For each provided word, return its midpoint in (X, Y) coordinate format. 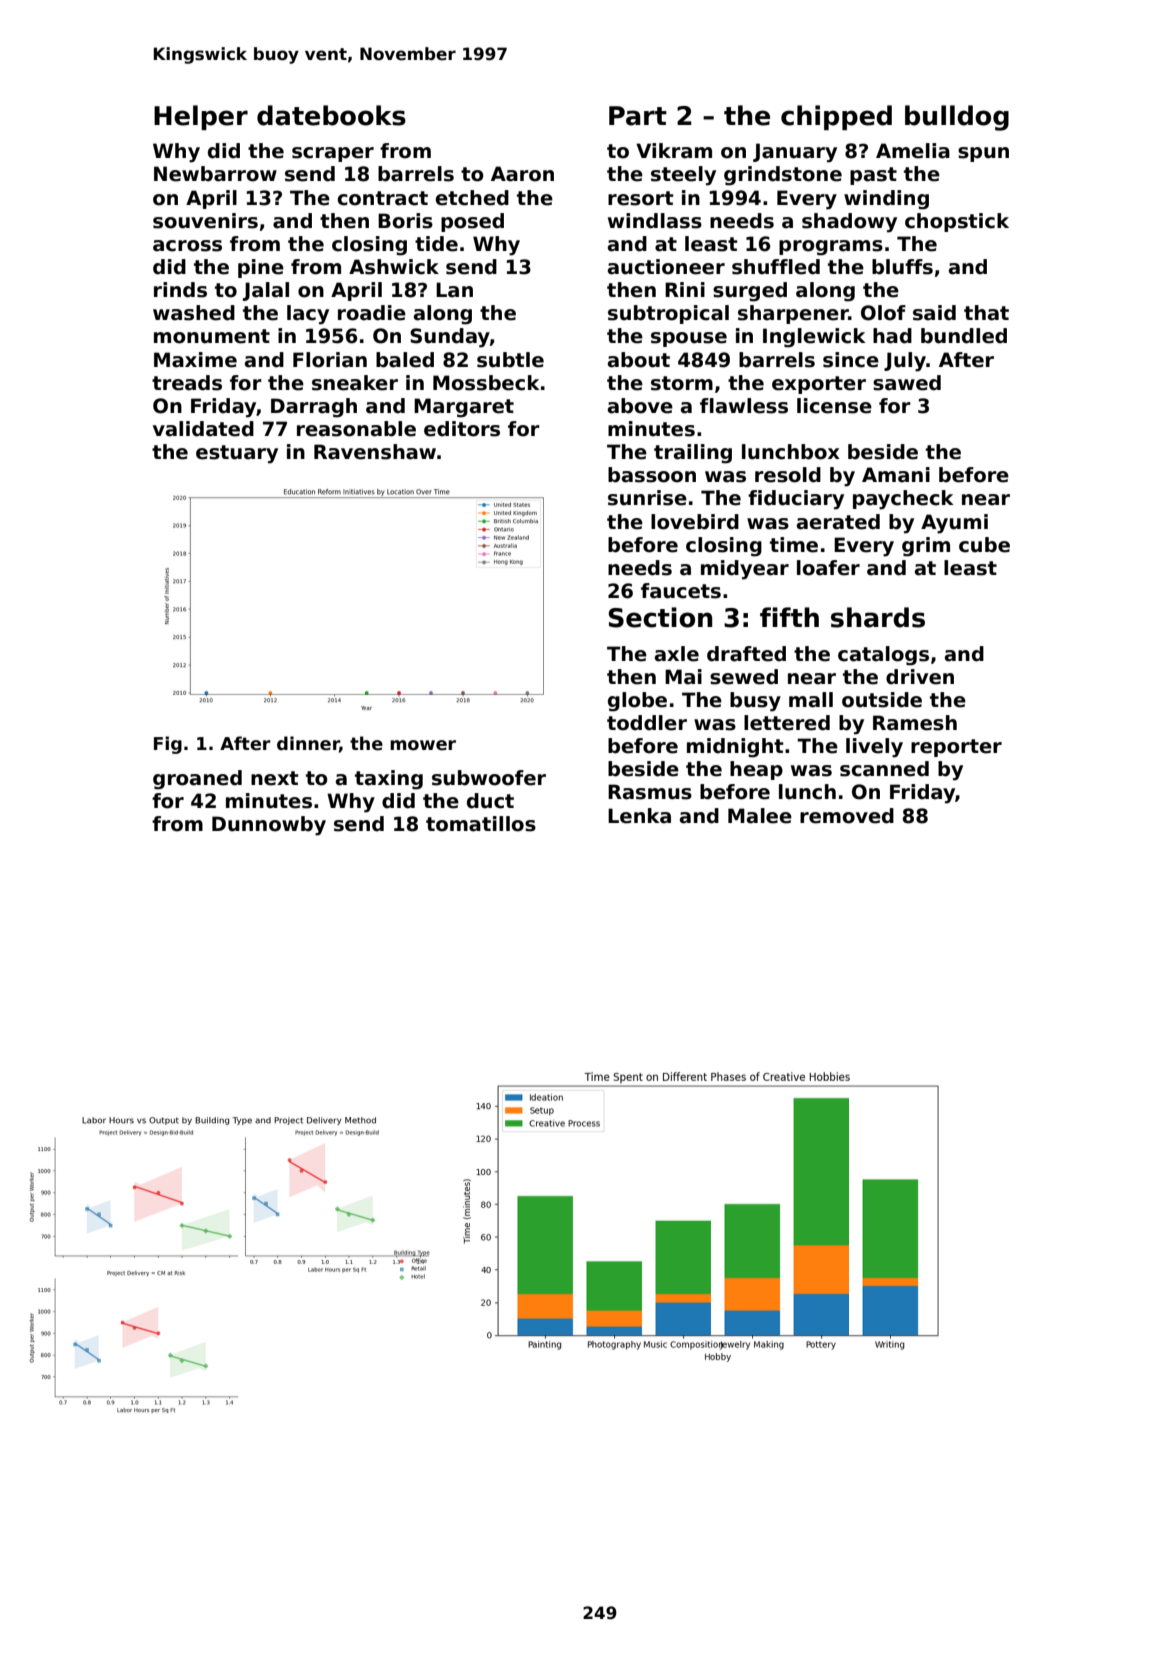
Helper (201, 117)
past (873, 176)
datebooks (331, 115)
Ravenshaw (375, 452)
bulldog (957, 118)
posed (472, 222)
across (187, 246)
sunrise (647, 498)
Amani (896, 475)
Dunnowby (269, 826)
